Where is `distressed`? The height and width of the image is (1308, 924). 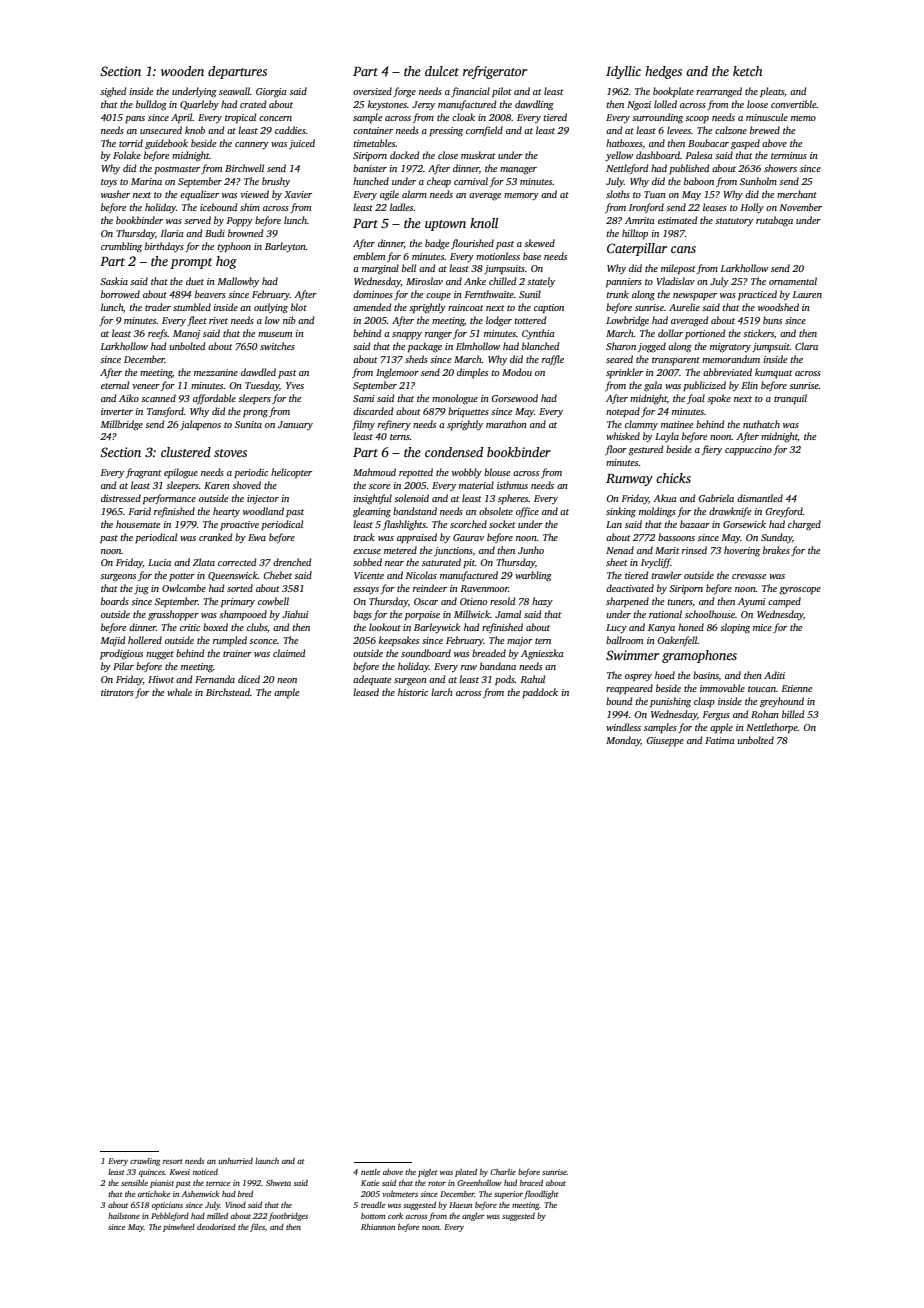
distressed is located at coordinates (121, 498).
